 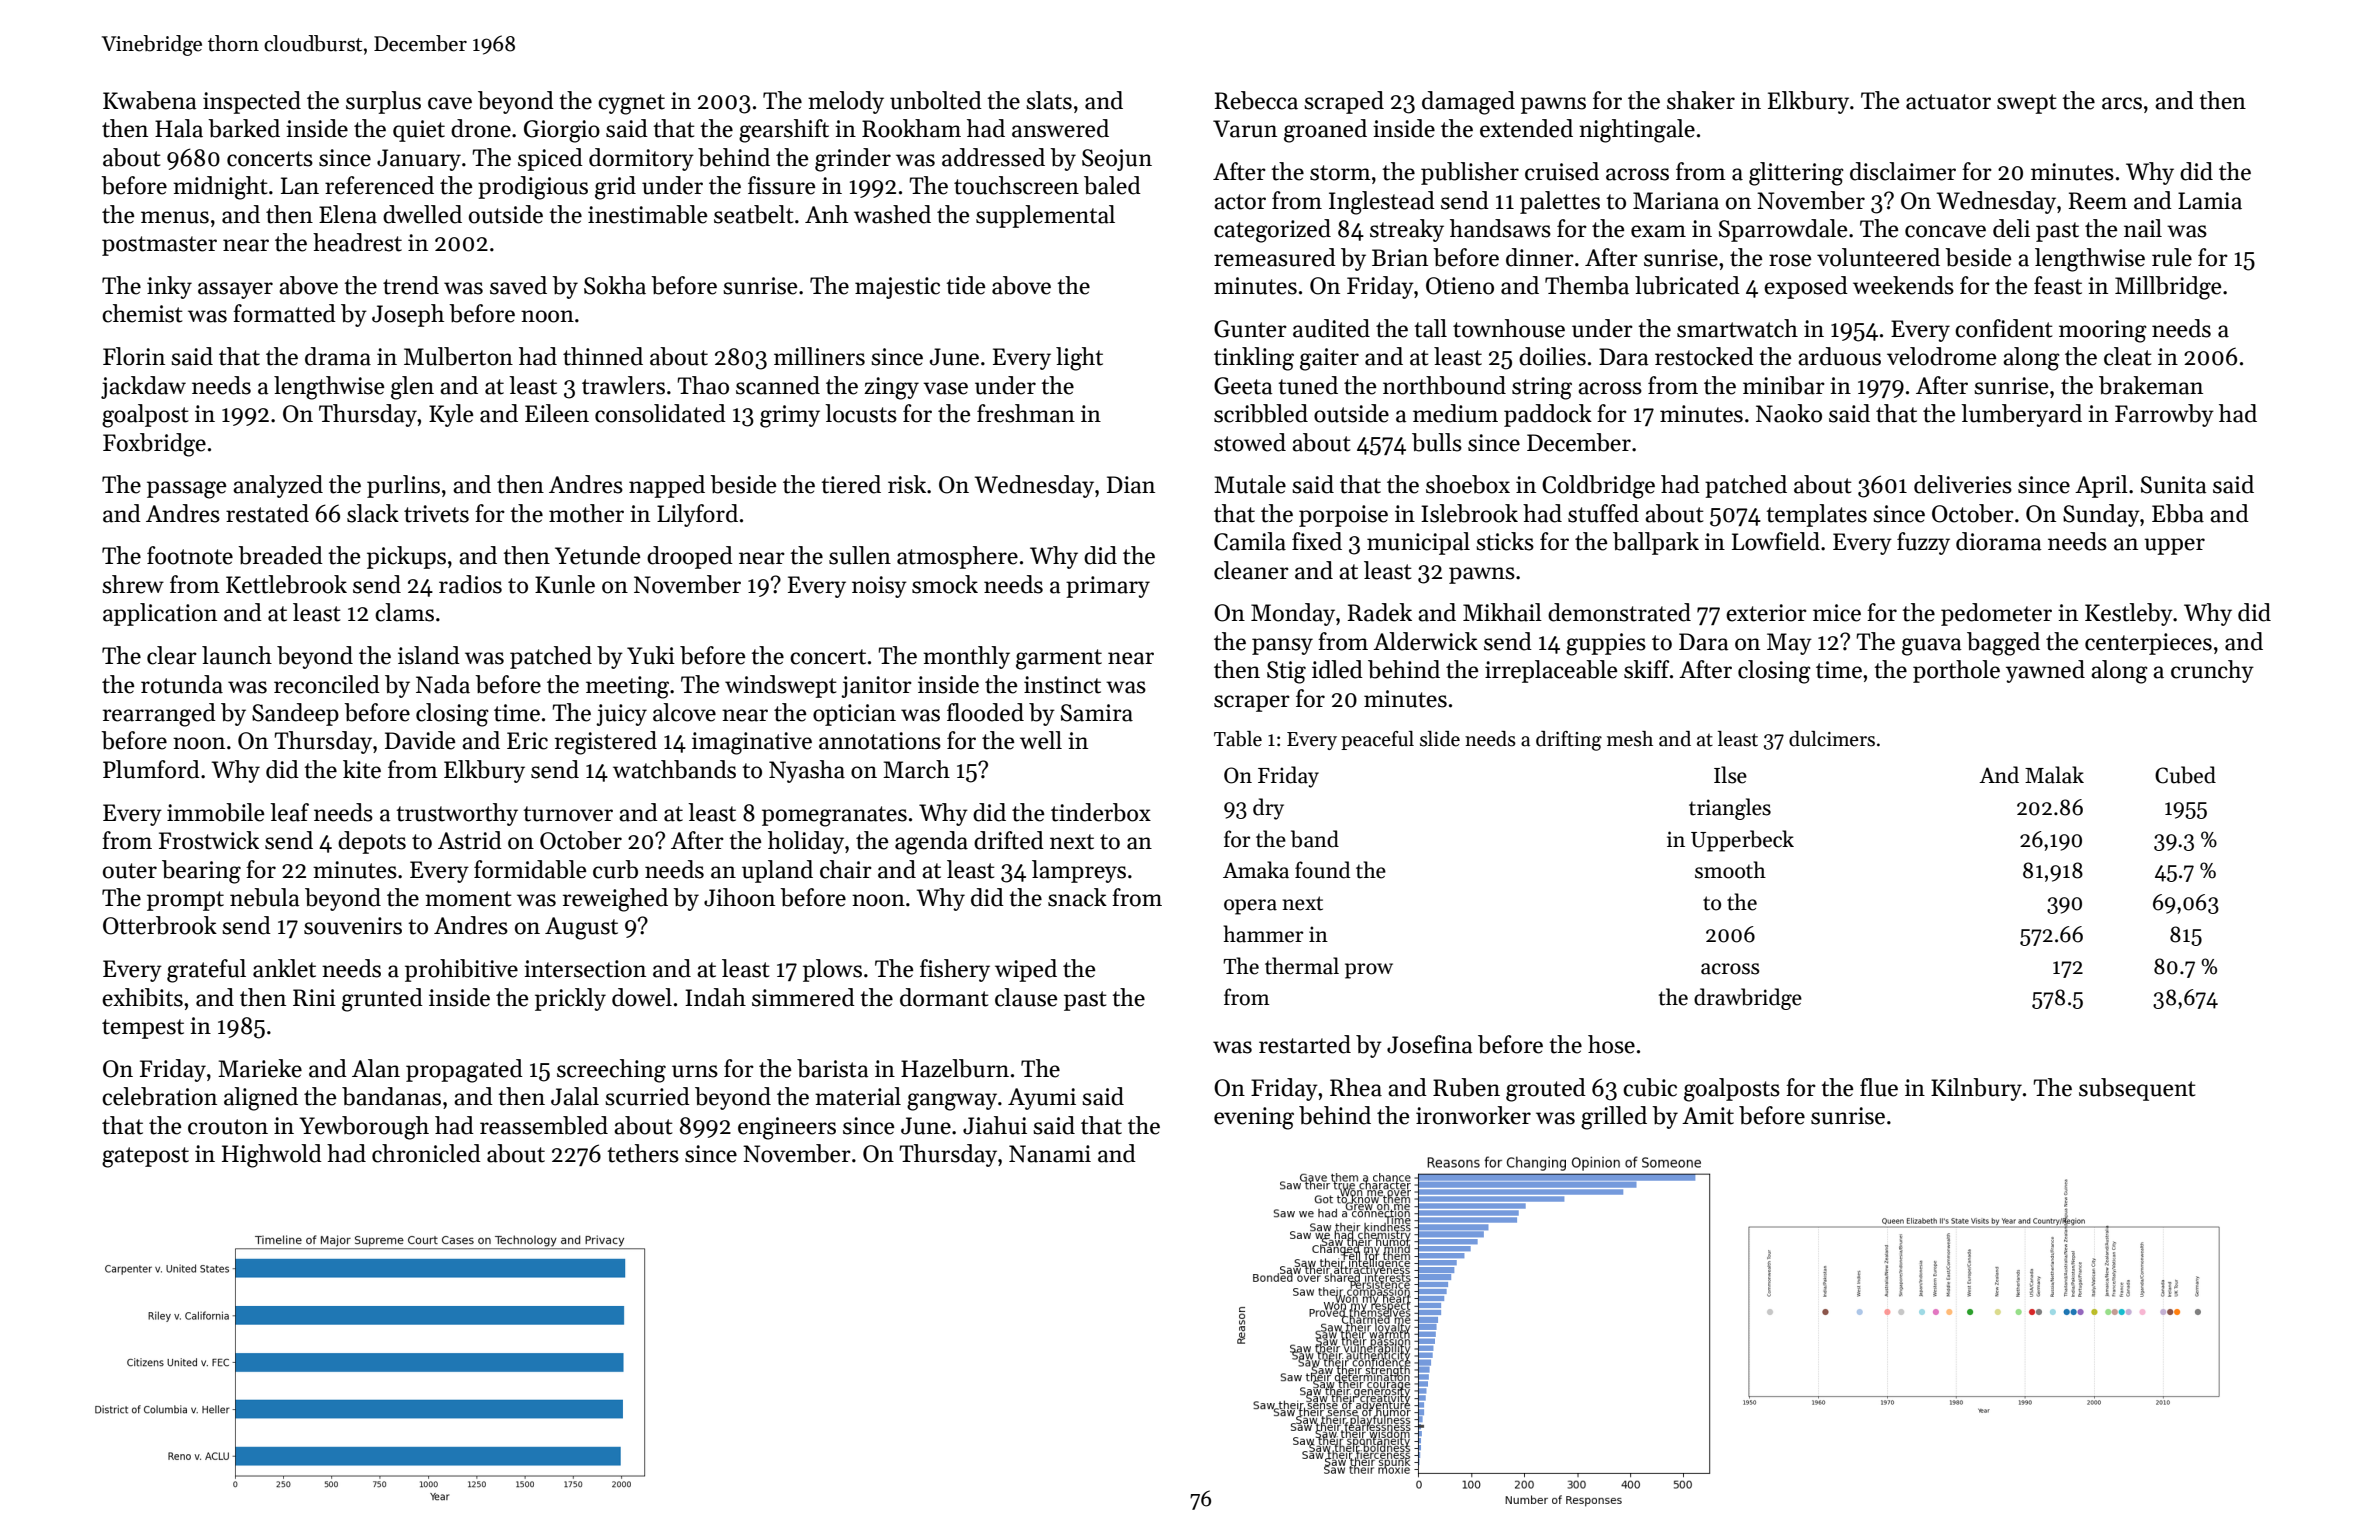 I want to click on Kwabena, so click(x=150, y=100).
